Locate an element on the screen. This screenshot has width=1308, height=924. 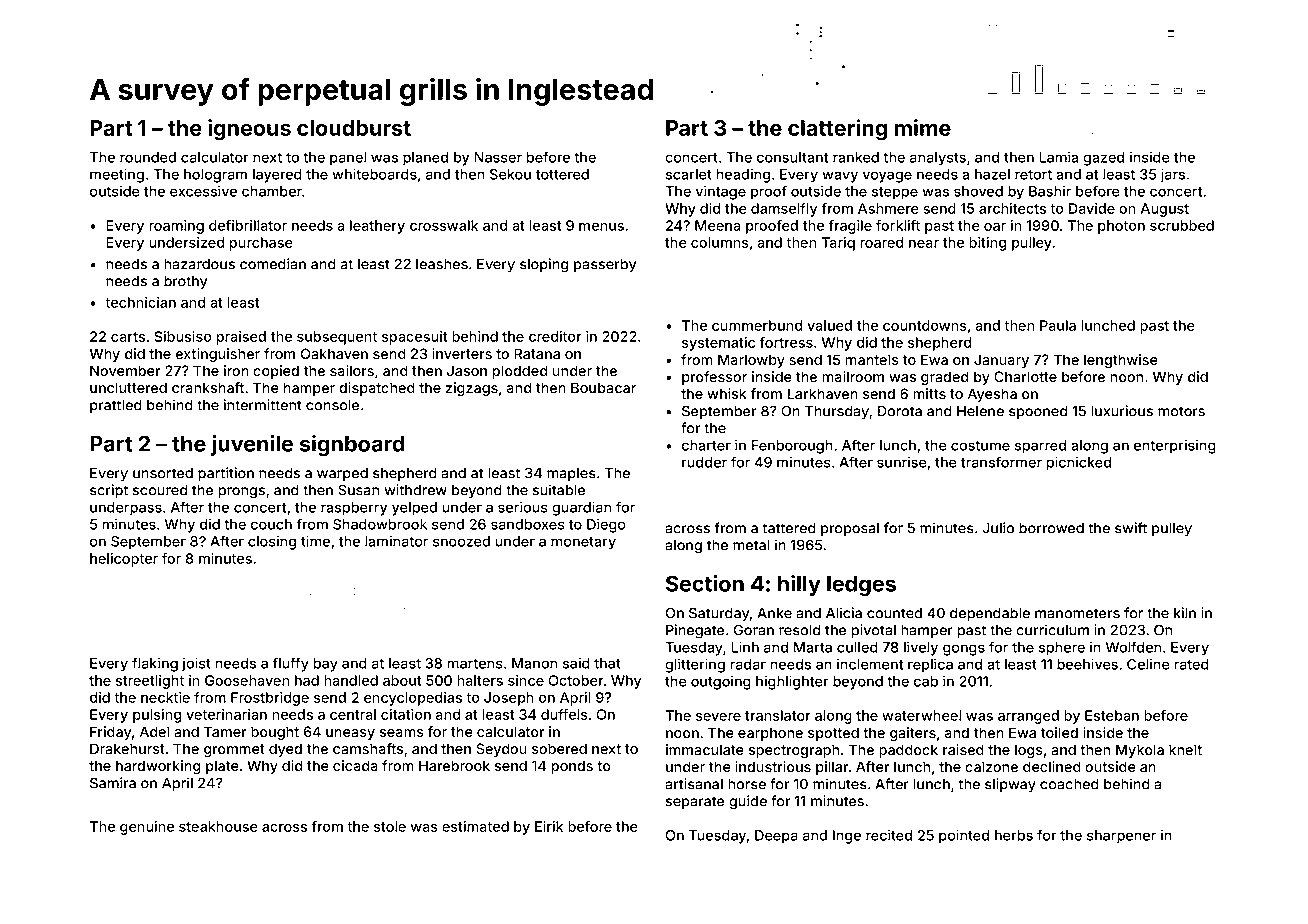
igneous is located at coordinates (249, 130).
